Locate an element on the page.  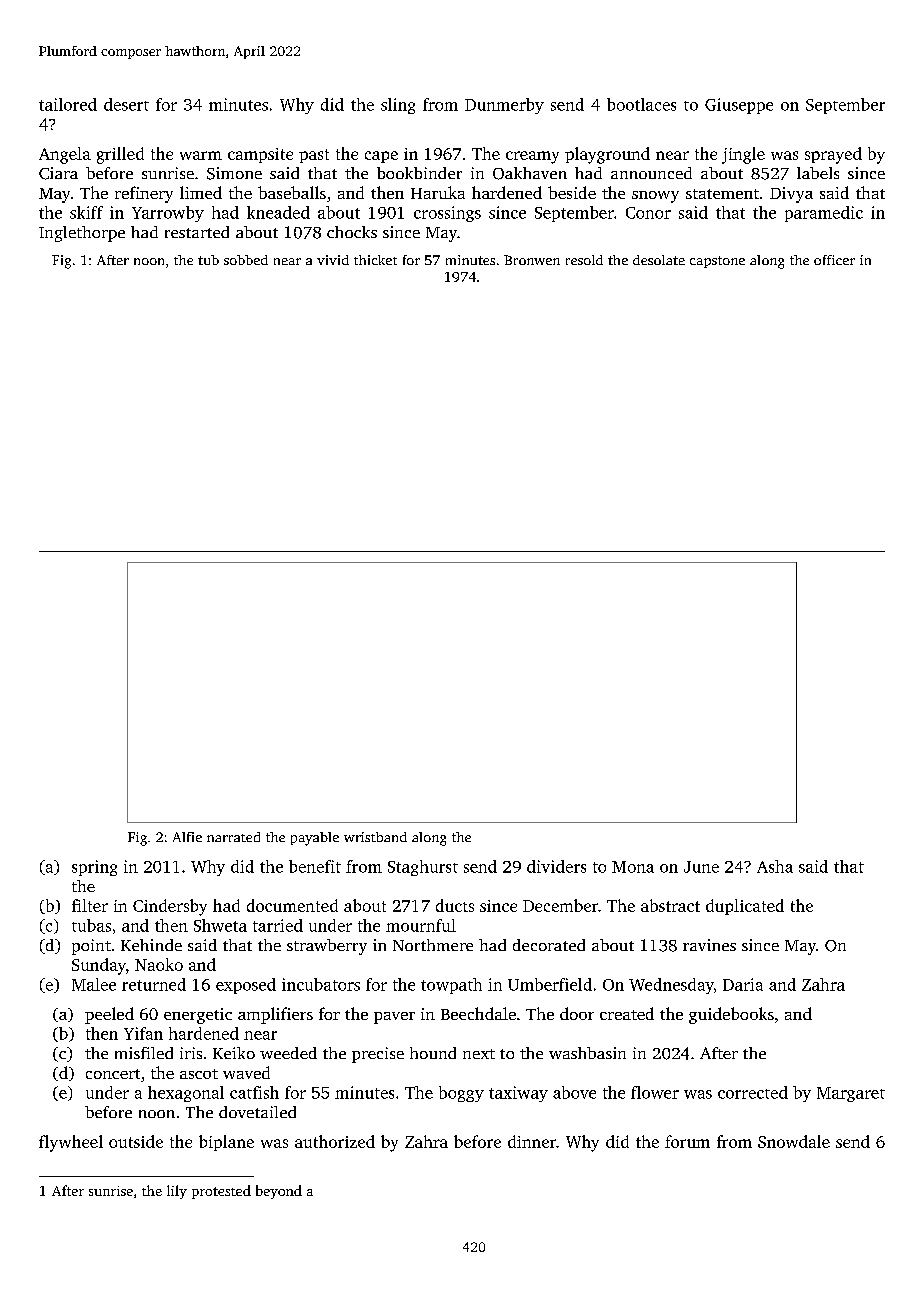
desert is located at coordinates (126, 104).
